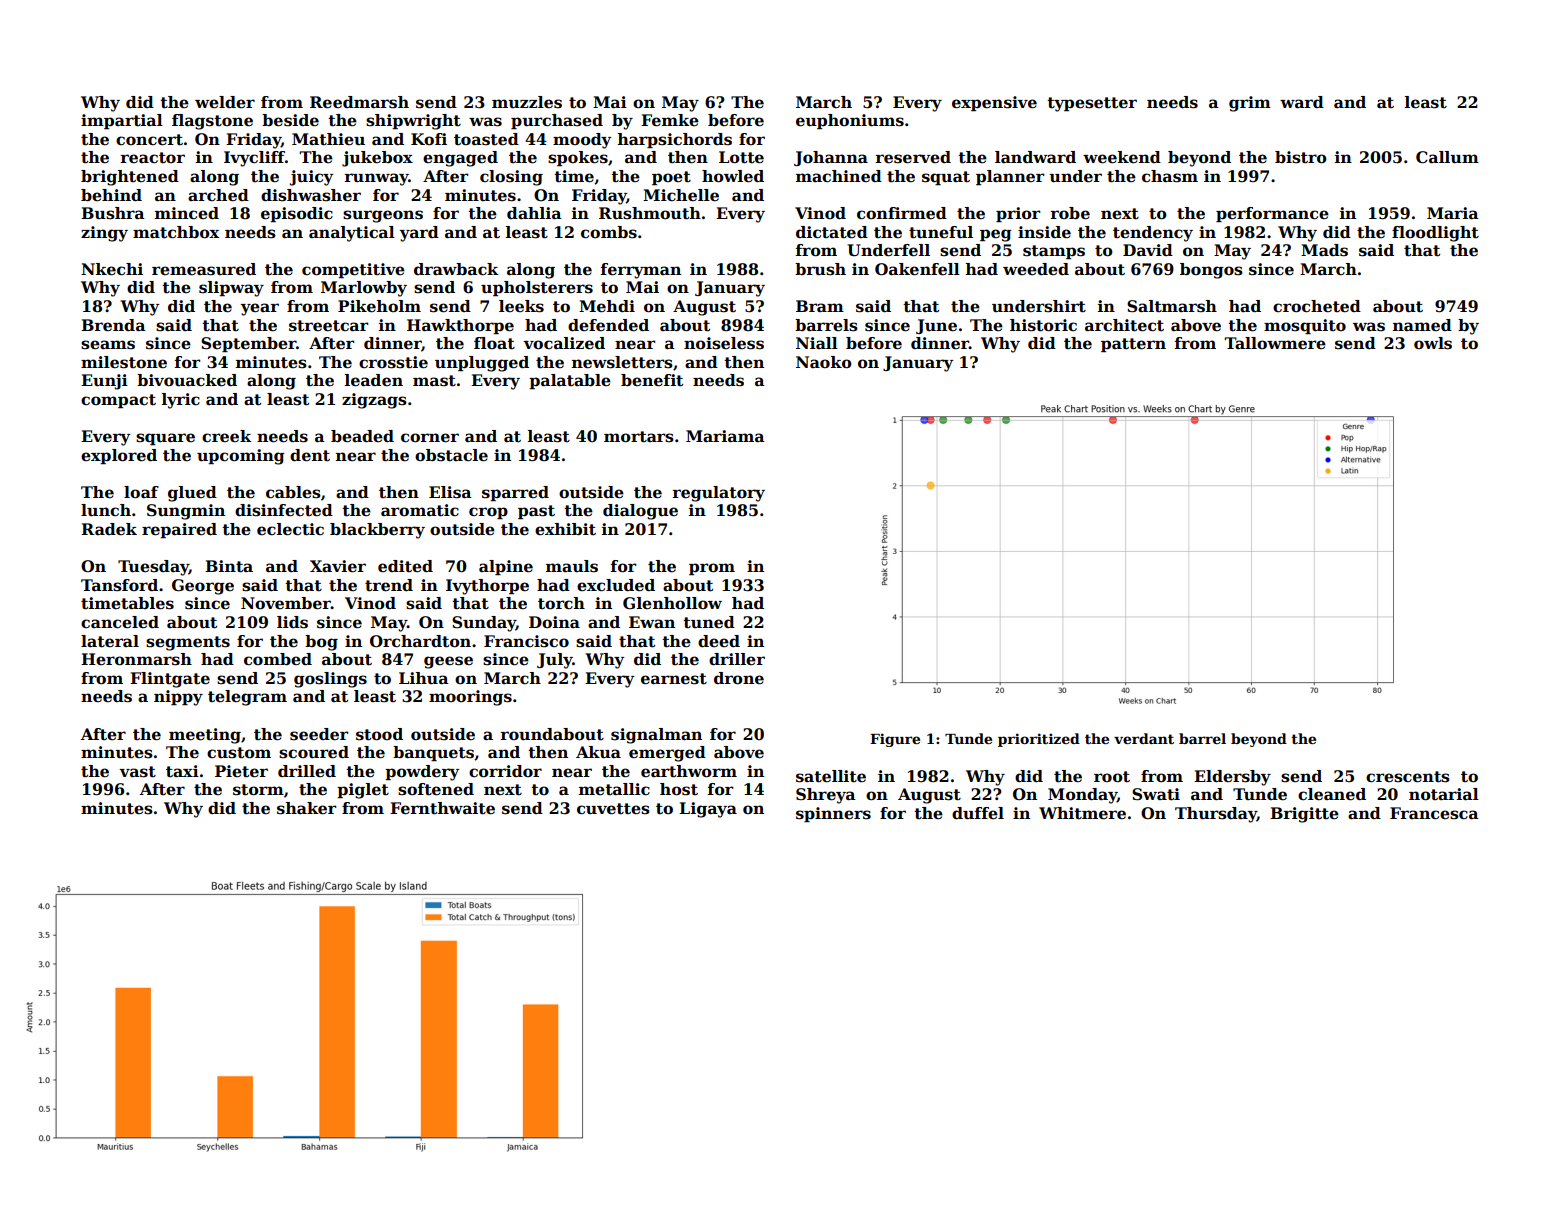  What do you see at coordinates (1092, 104) in the screenshot?
I see `typesetter` at bounding box center [1092, 104].
